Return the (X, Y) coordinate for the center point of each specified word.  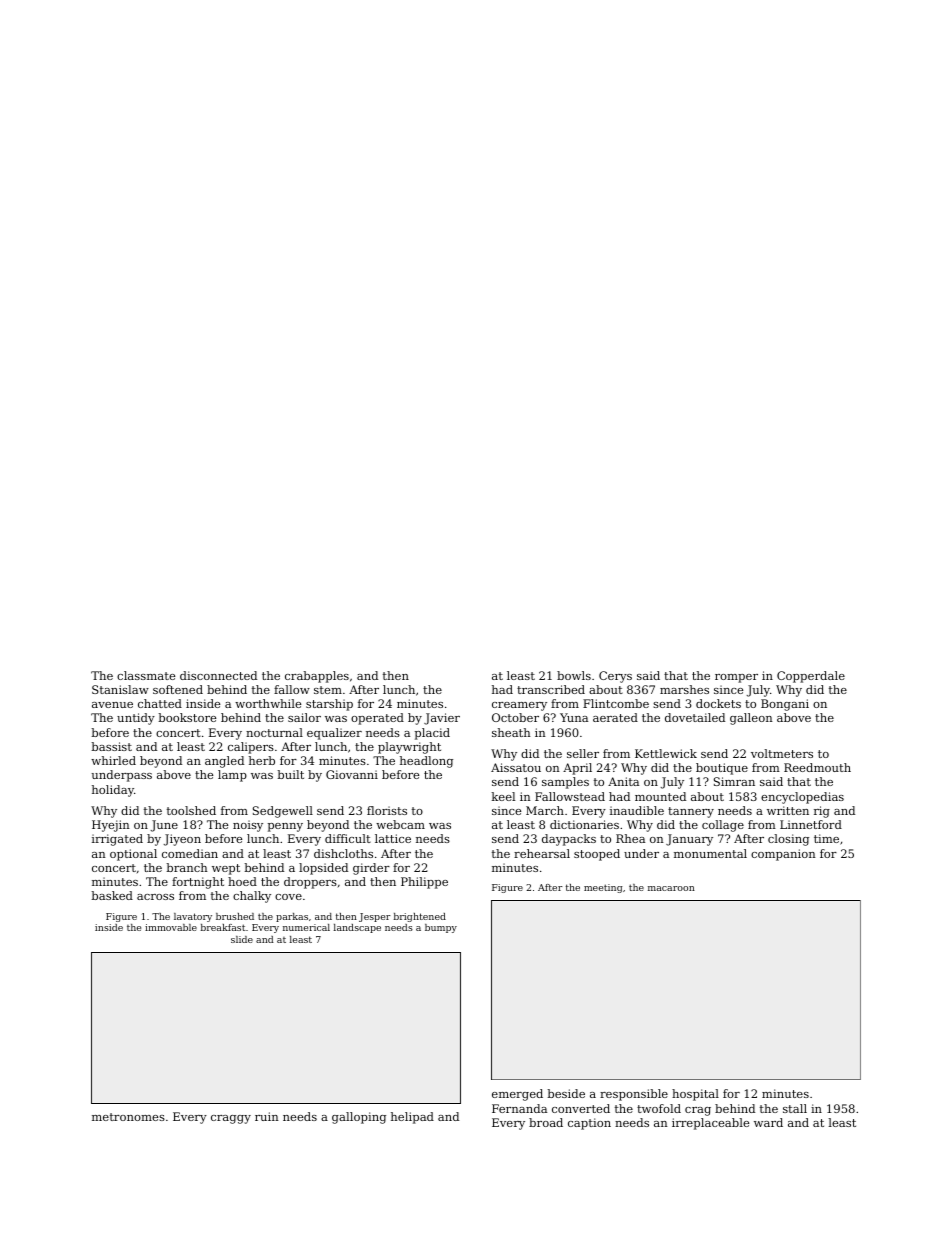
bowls (574, 675)
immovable (171, 927)
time (826, 838)
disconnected (218, 675)
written (788, 810)
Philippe (424, 883)
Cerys (615, 677)
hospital (695, 1095)
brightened (420, 917)
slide (242, 939)
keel (503, 796)
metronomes (128, 1117)
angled (224, 762)
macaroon (671, 888)
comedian (190, 853)
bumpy (441, 928)
